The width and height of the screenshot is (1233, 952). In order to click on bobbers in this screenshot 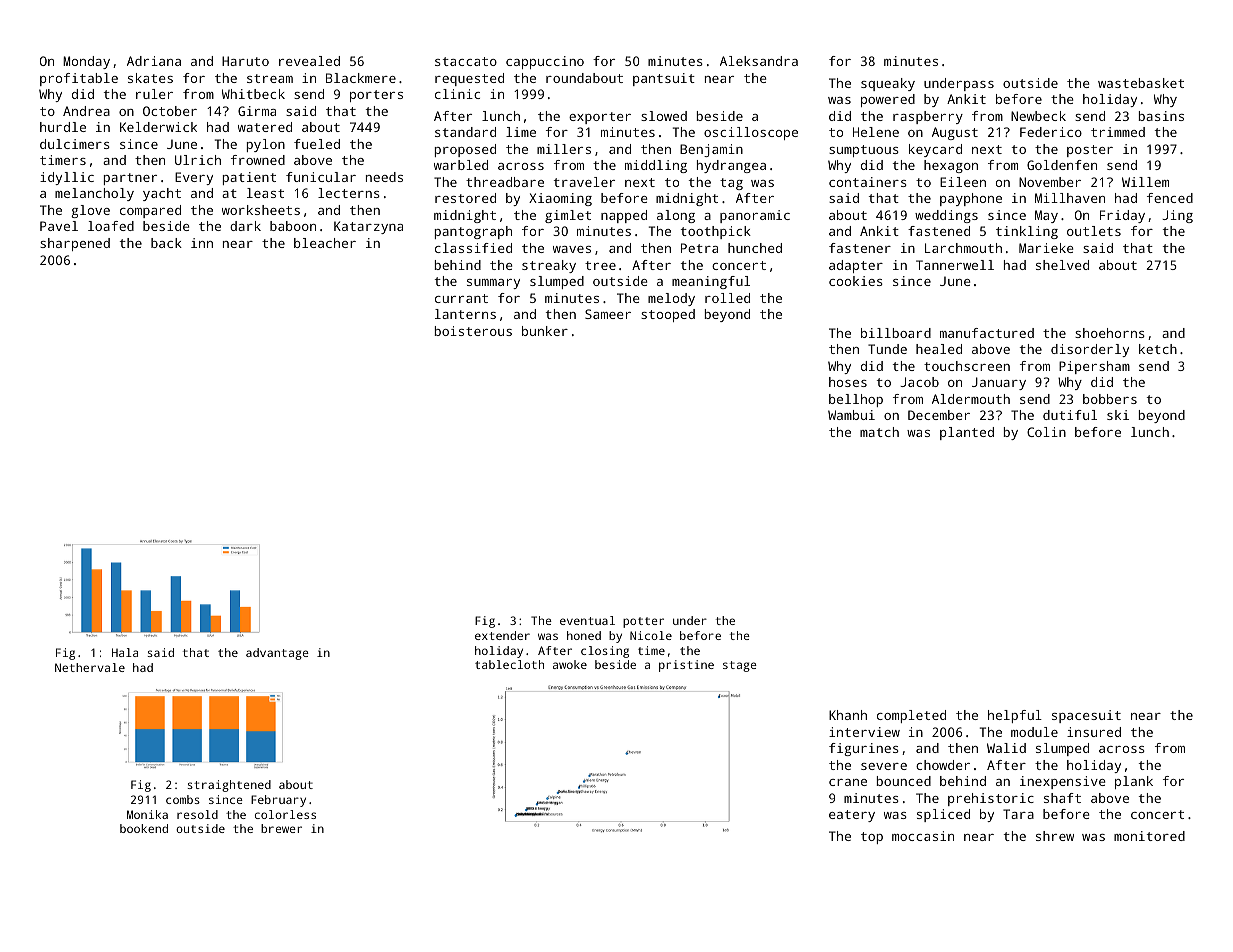, I will do `click(1110, 399)`.
